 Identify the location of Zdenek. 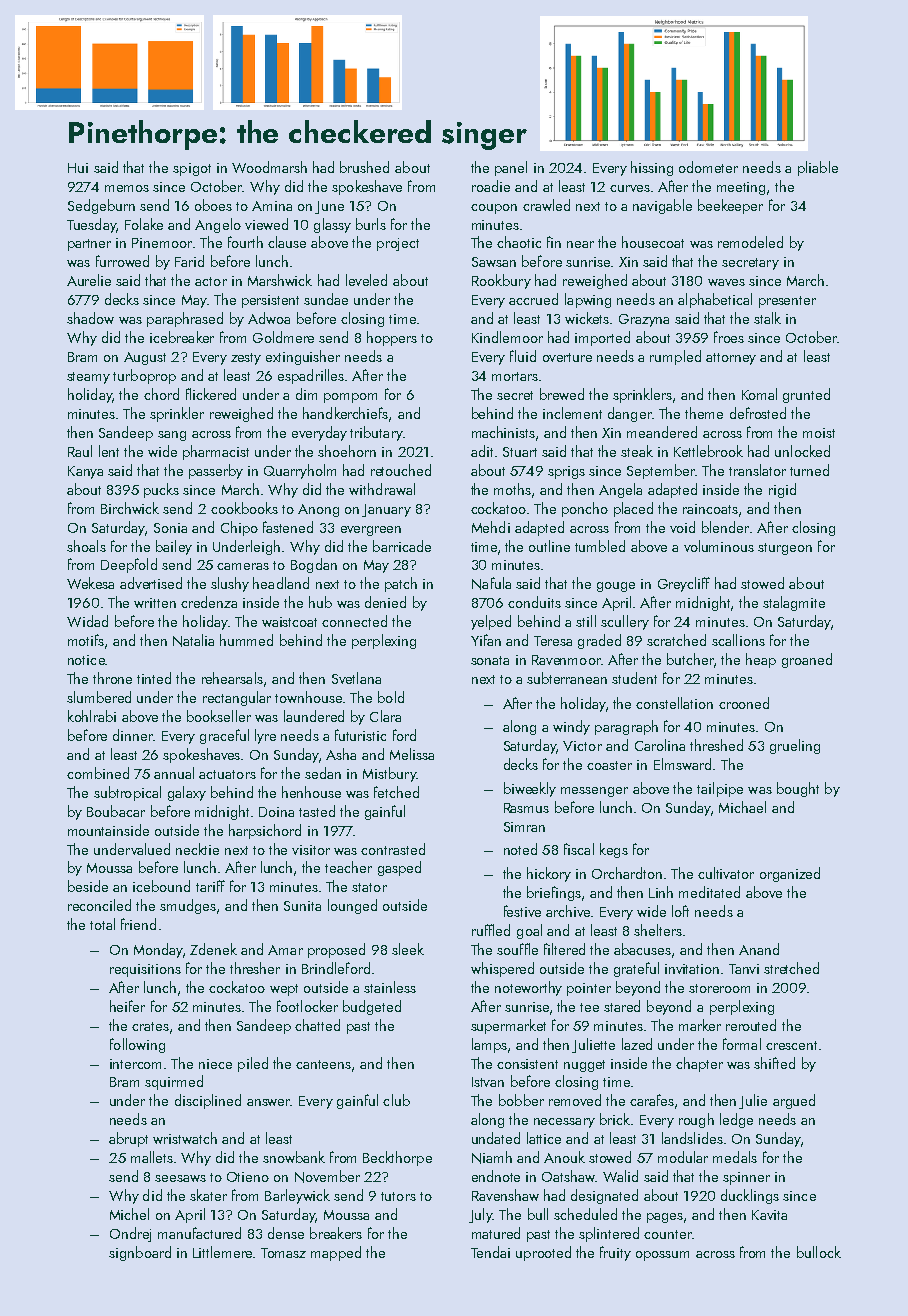
(213, 949).
